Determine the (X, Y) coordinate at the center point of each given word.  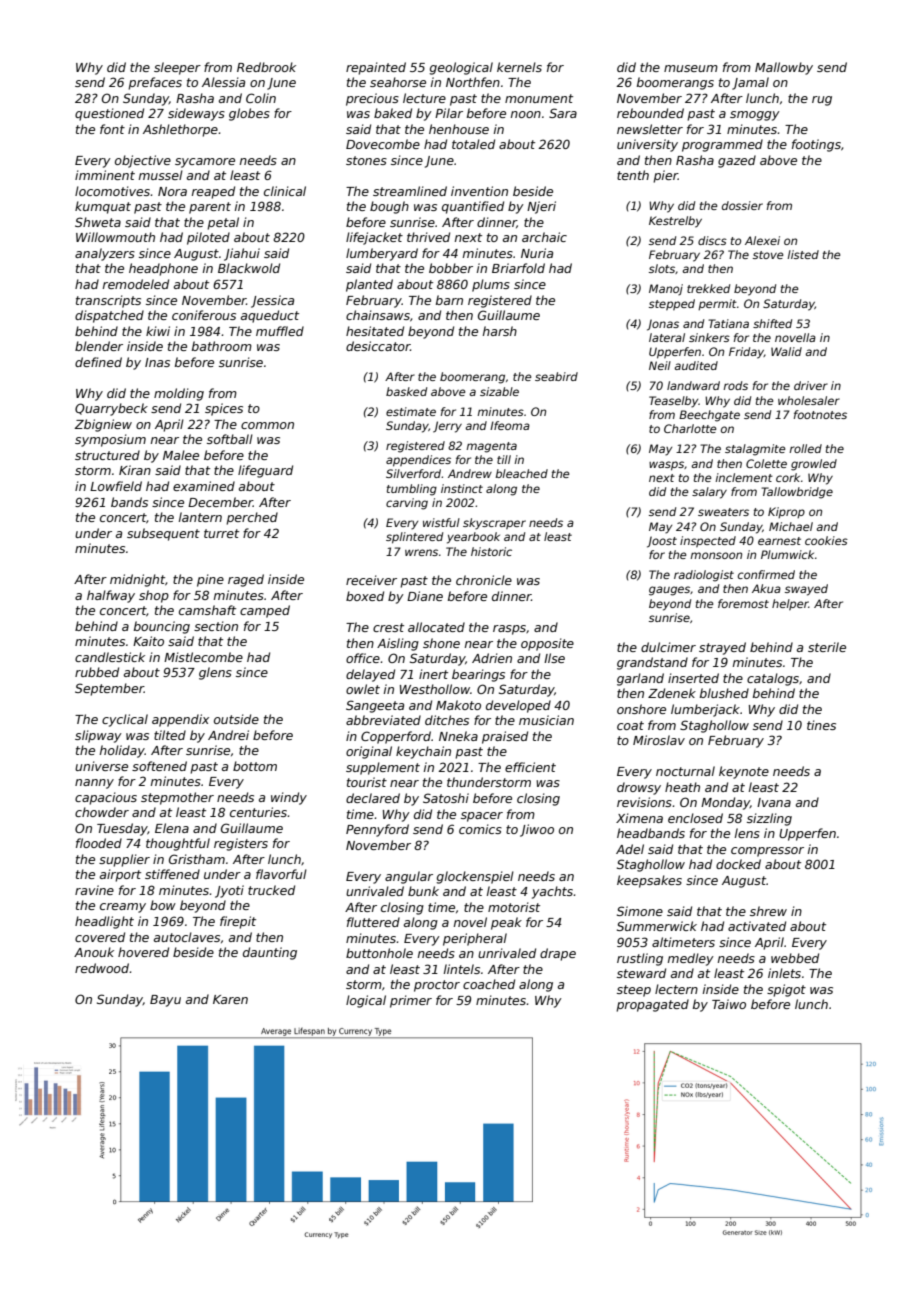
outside (236, 719)
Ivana (774, 802)
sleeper (177, 68)
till (504, 459)
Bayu (165, 1001)
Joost (662, 542)
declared (373, 798)
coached (489, 984)
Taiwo (729, 1004)
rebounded (650, 113)
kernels (519, 67)
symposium (110, 440)
